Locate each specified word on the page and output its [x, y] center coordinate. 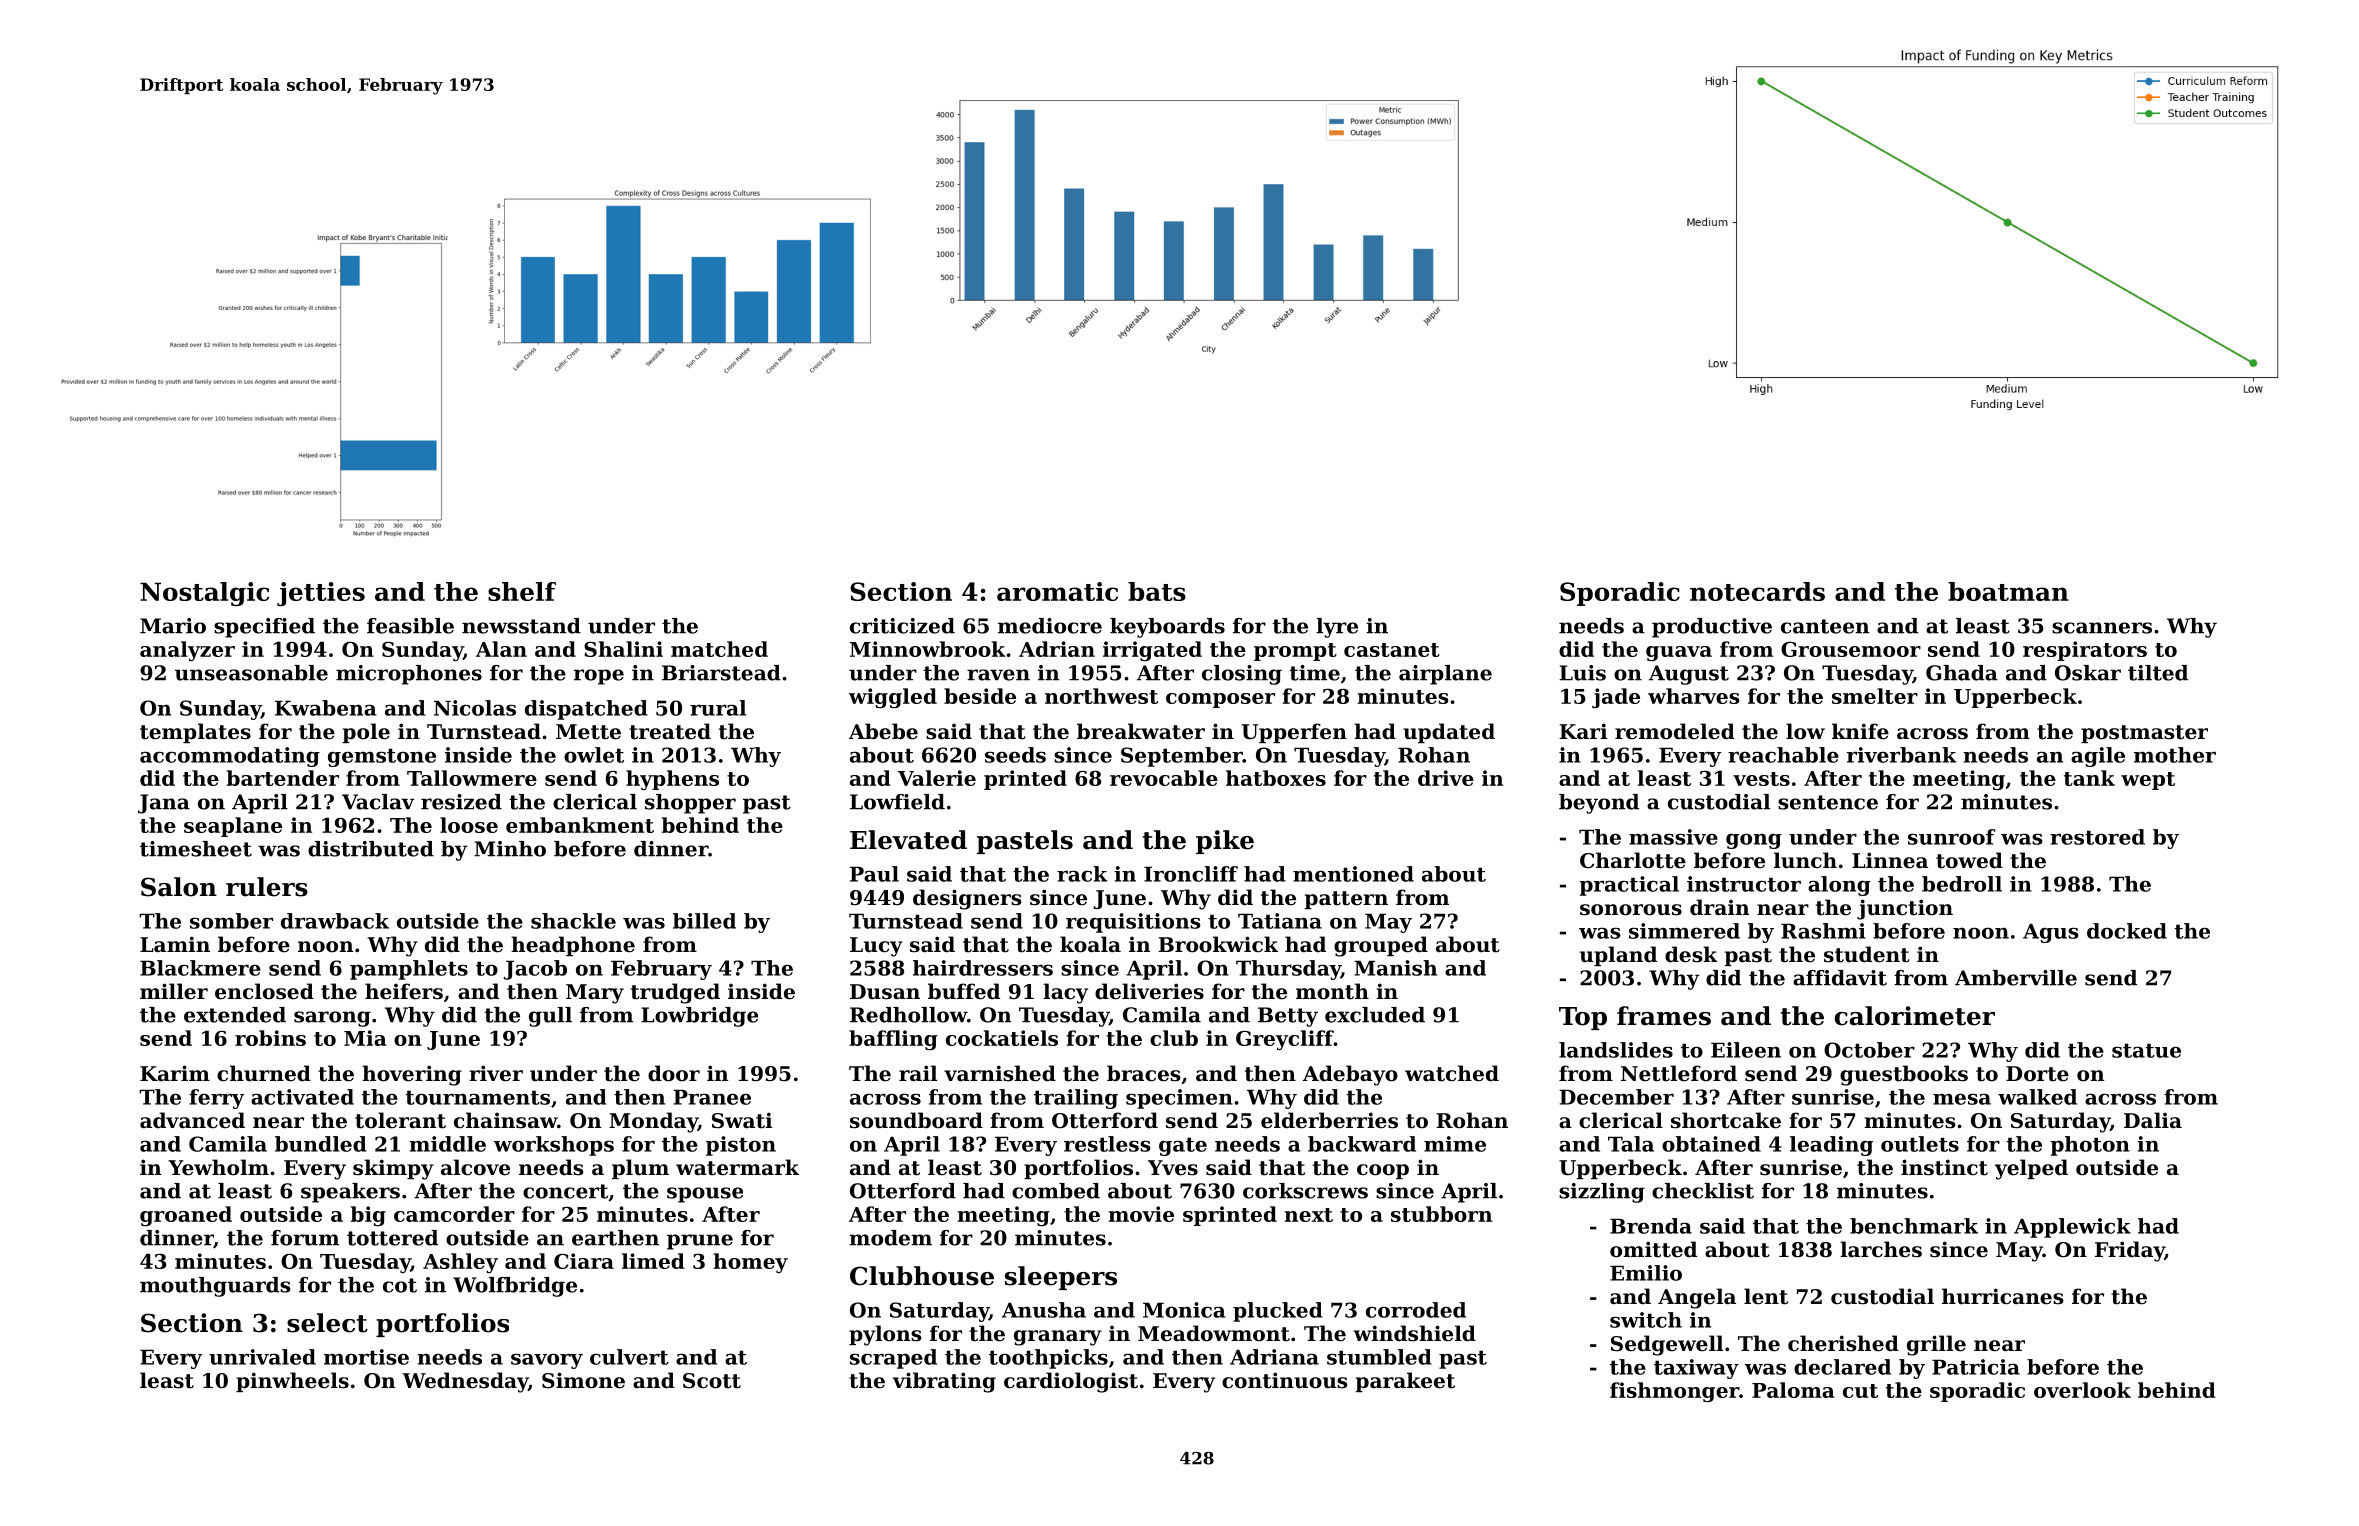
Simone [583, 1380]
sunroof [1952, 837]
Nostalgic [204, 594]
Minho [510, 849]
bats [1157, 591]
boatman [2008, 591]
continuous [1285, 1380]
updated [1449, 733]
